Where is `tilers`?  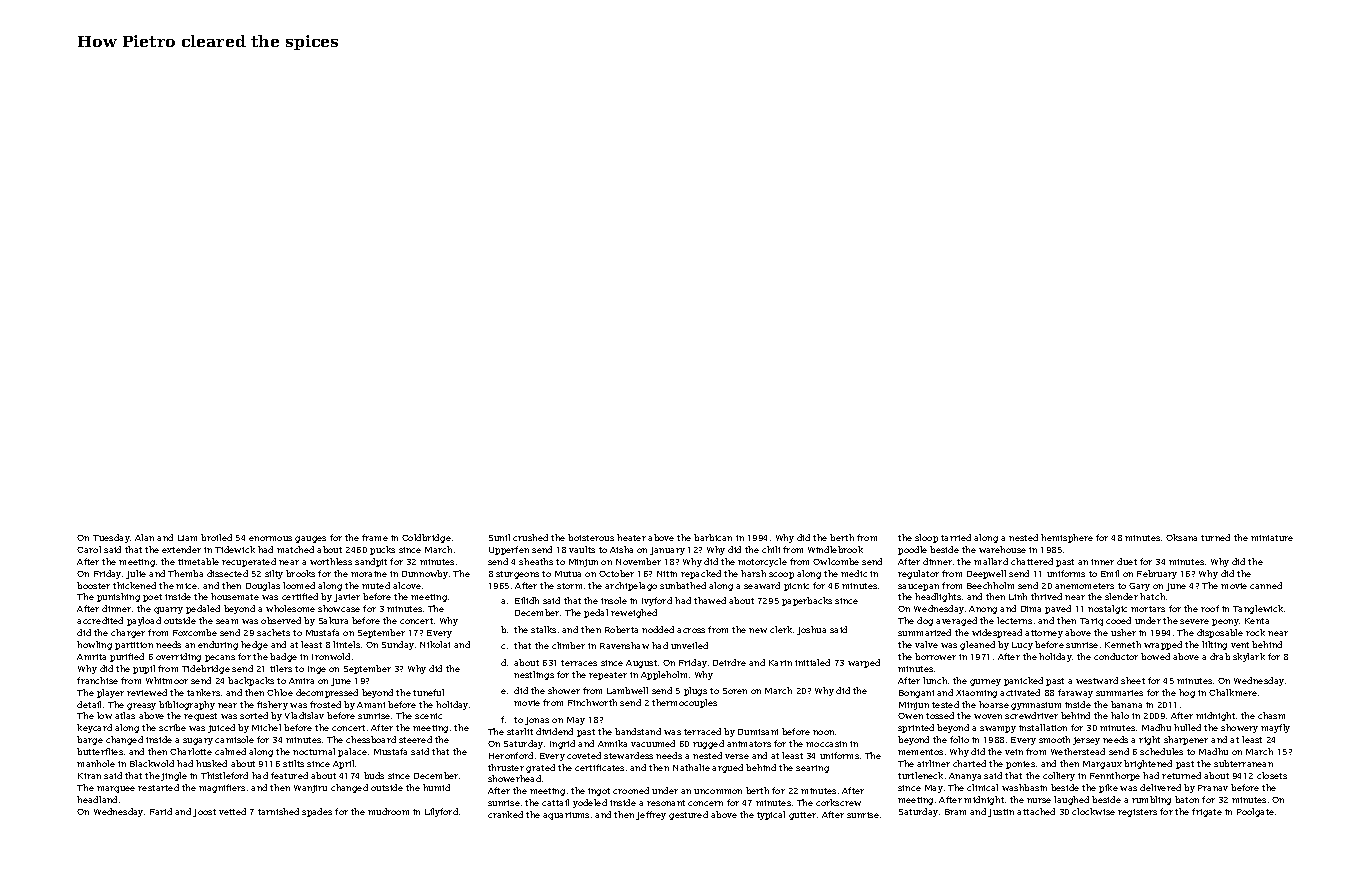
tilers is located at coordinates (281, 668).
